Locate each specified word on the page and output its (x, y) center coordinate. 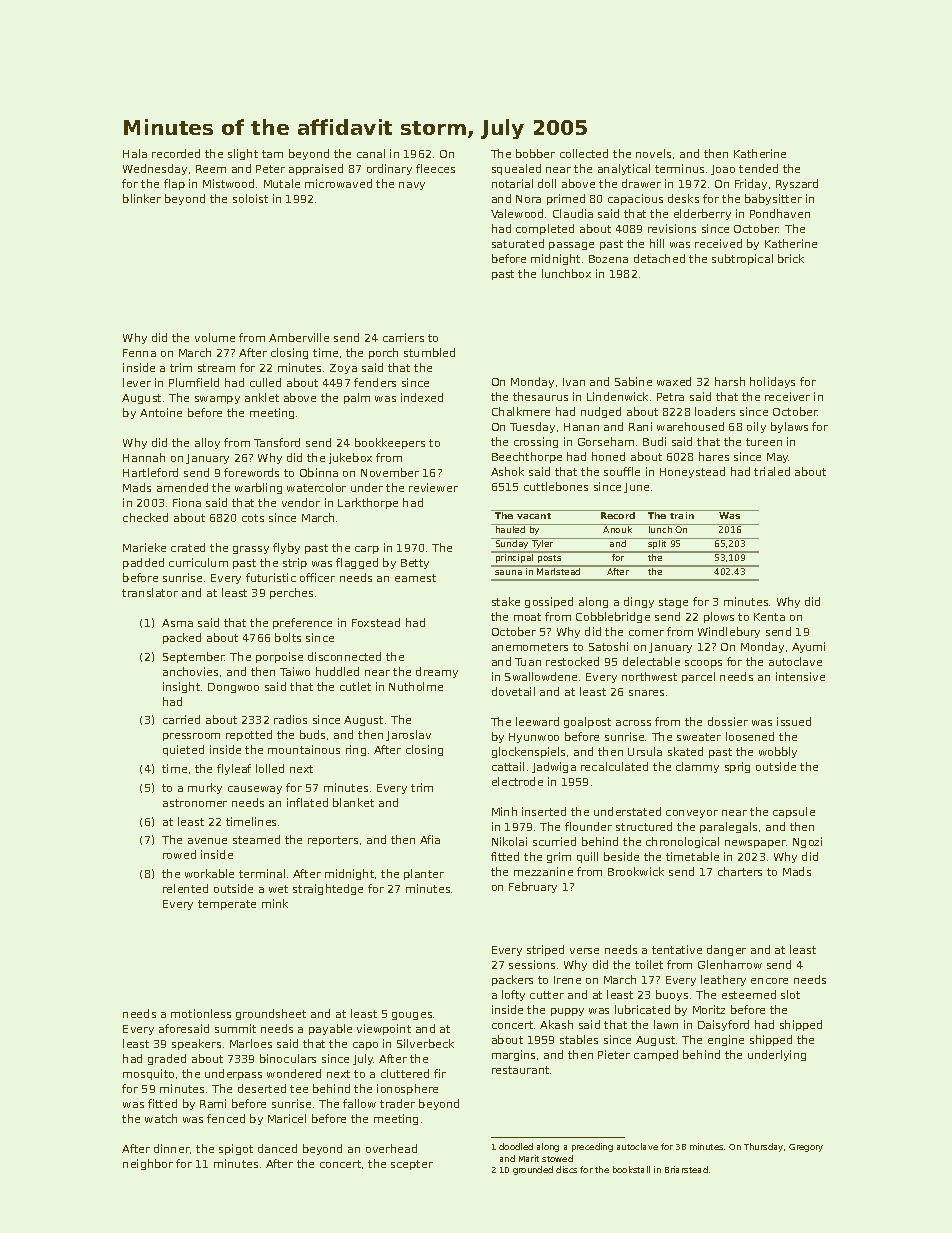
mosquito (148, 1074)
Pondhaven (780, 213)
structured (644, 826)
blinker (142, 198)
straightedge (328, 889)
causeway (255, 790)
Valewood (517, 213)
